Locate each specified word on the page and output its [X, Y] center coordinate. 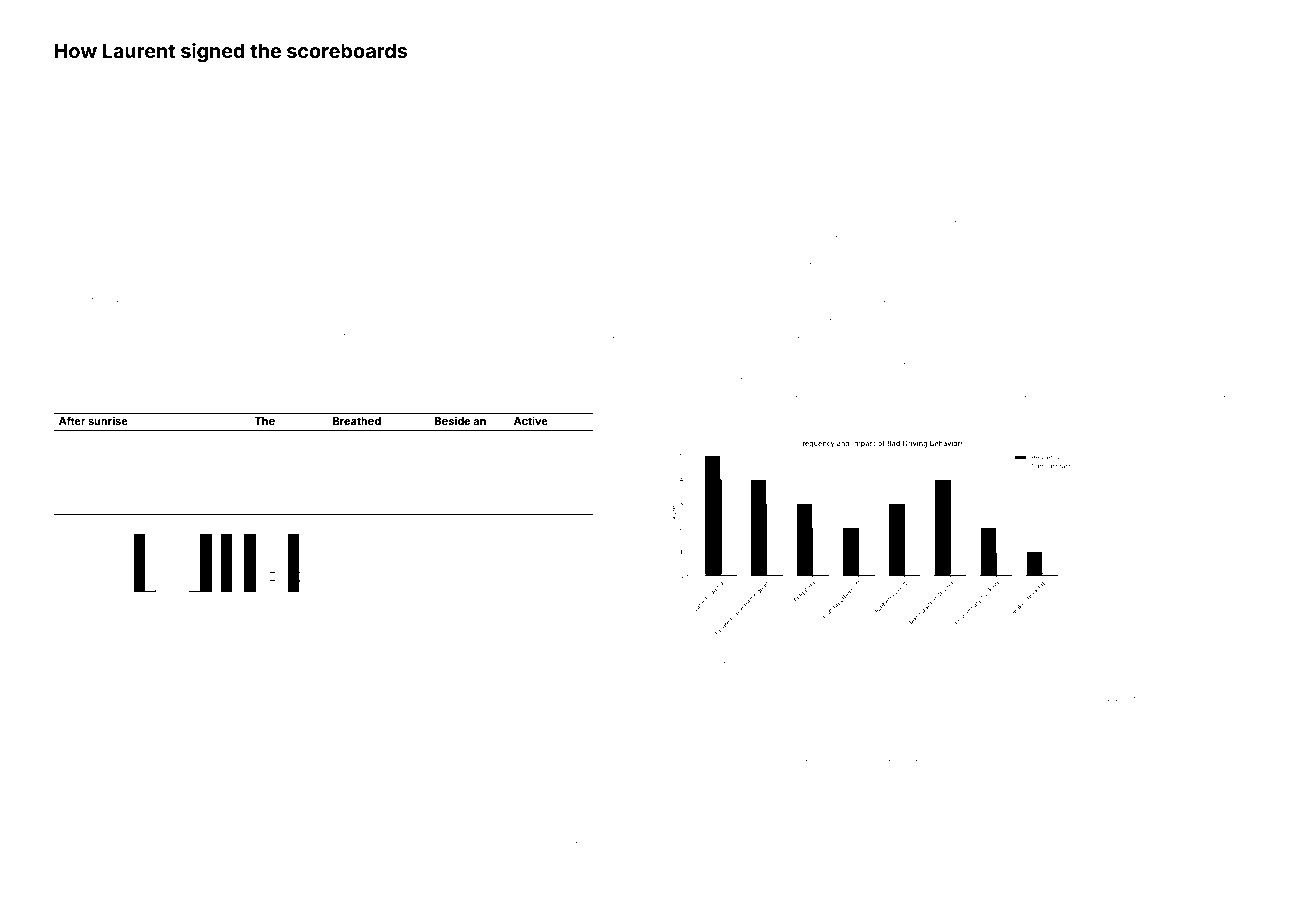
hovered [348, 661]
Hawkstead [728, 661]
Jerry [911, 663]
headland [780, 420]
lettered [911, 822]
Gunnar [1136, 217]
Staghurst [692, 218]
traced [602, 842]
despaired [256, 860]
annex [146, 218]
